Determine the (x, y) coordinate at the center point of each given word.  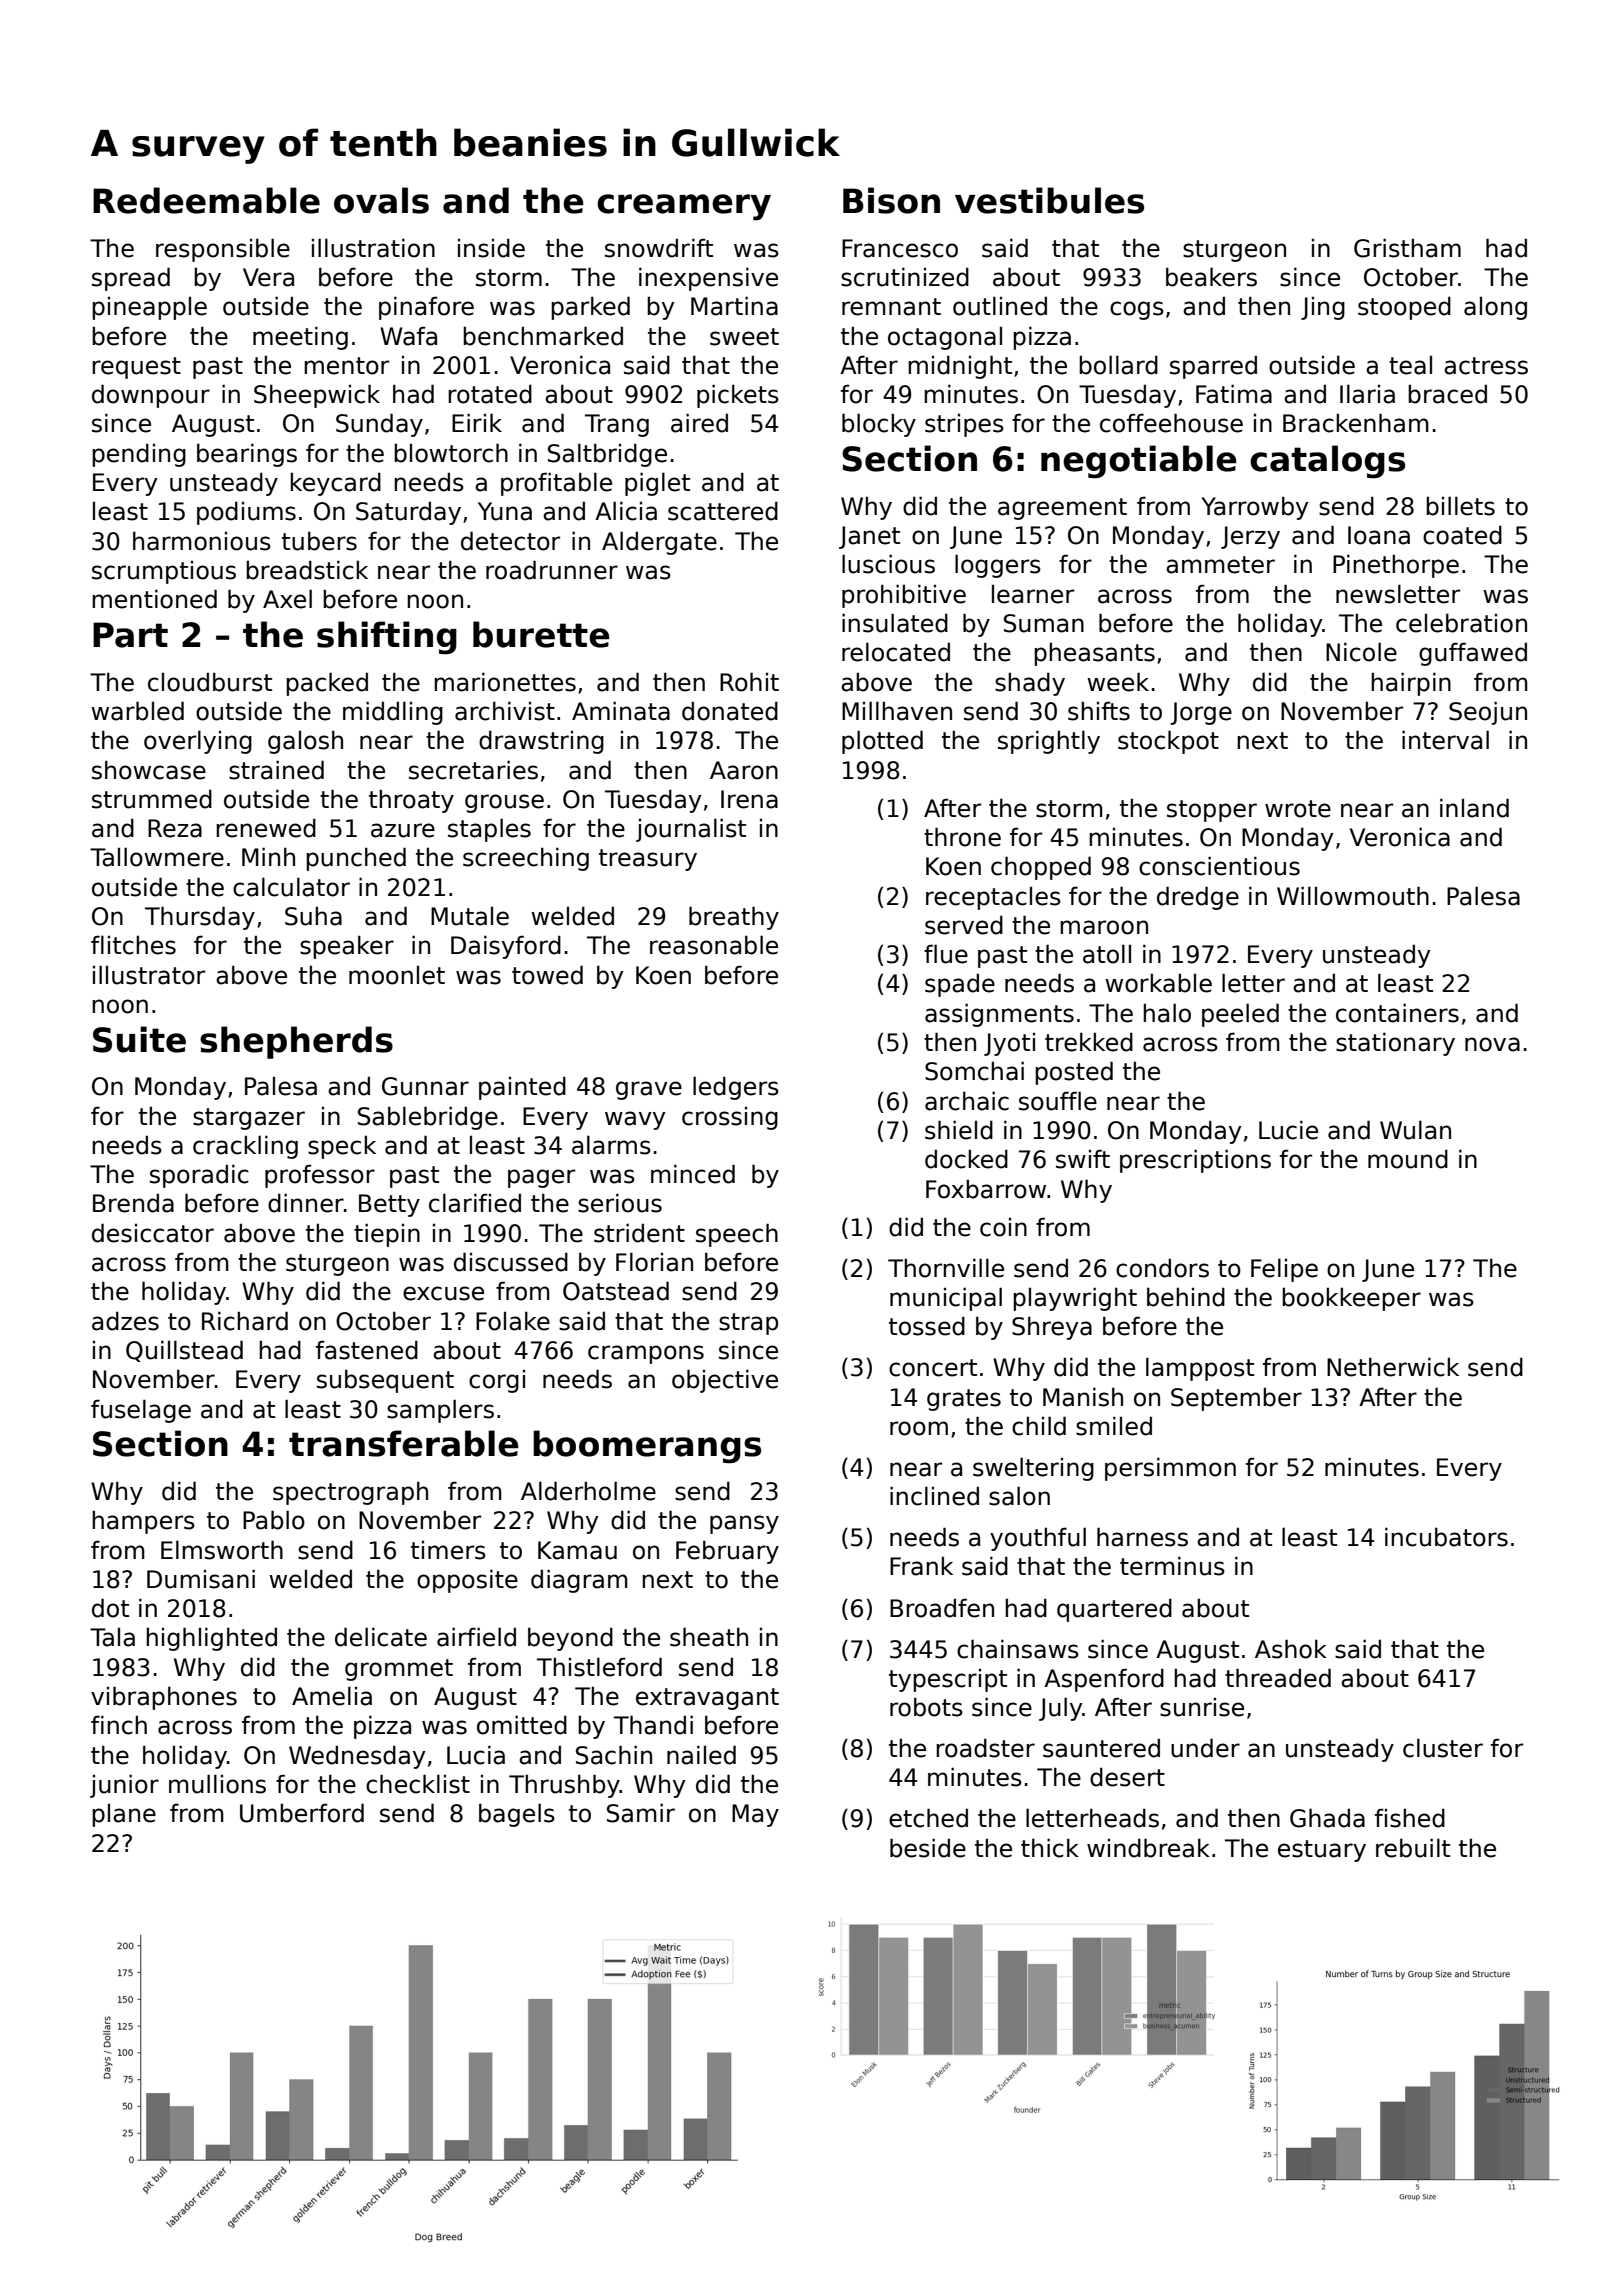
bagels (517, 1815)
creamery (684, 207)
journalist (691, 830)
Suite (139, 1039)
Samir (641, 1813)
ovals (381, 200)
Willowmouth (1353, 896)
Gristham (1407, 248)
